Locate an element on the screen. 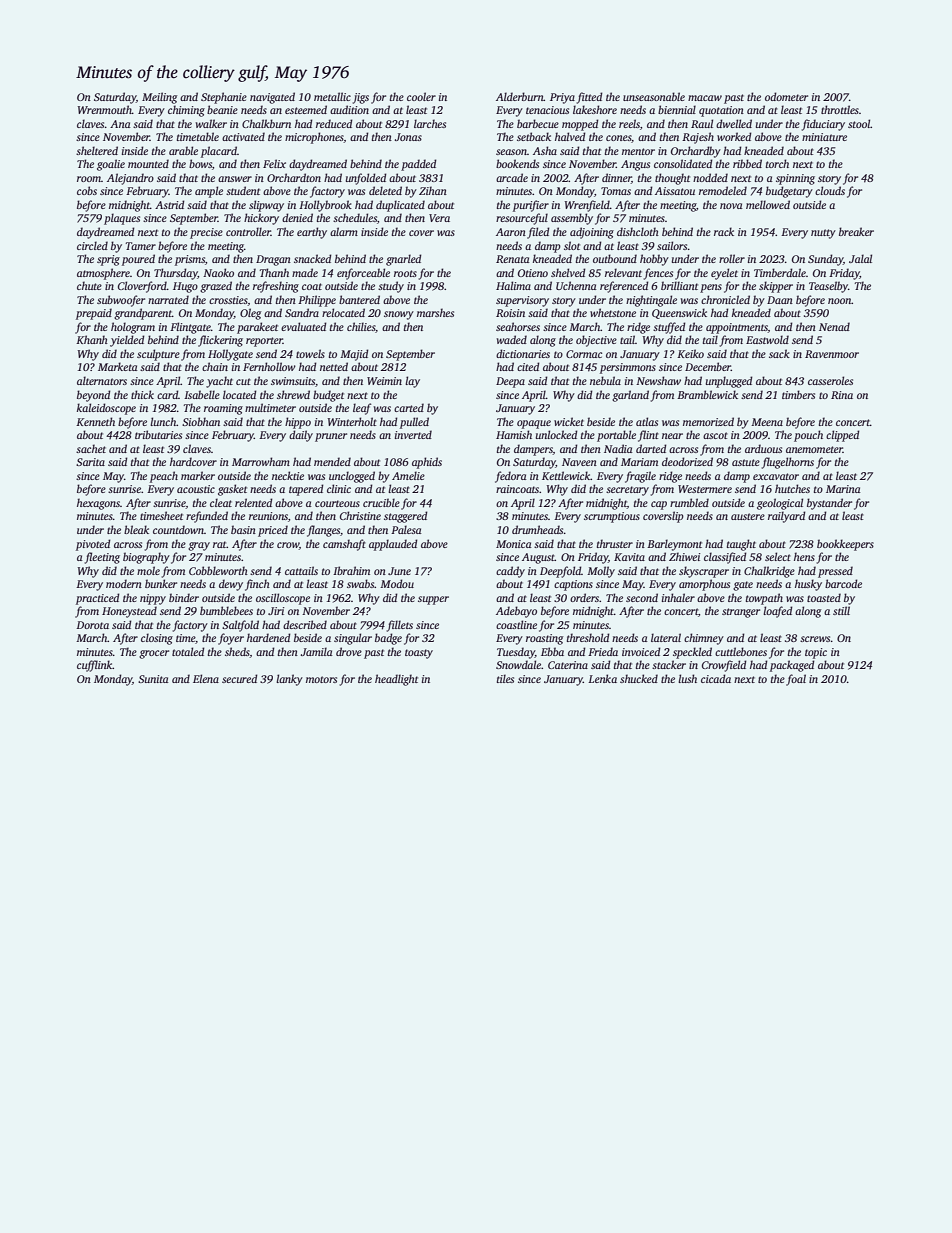 This screenshot has width=952, height=1233. dictionaries is located at coordinates (523, 353).
